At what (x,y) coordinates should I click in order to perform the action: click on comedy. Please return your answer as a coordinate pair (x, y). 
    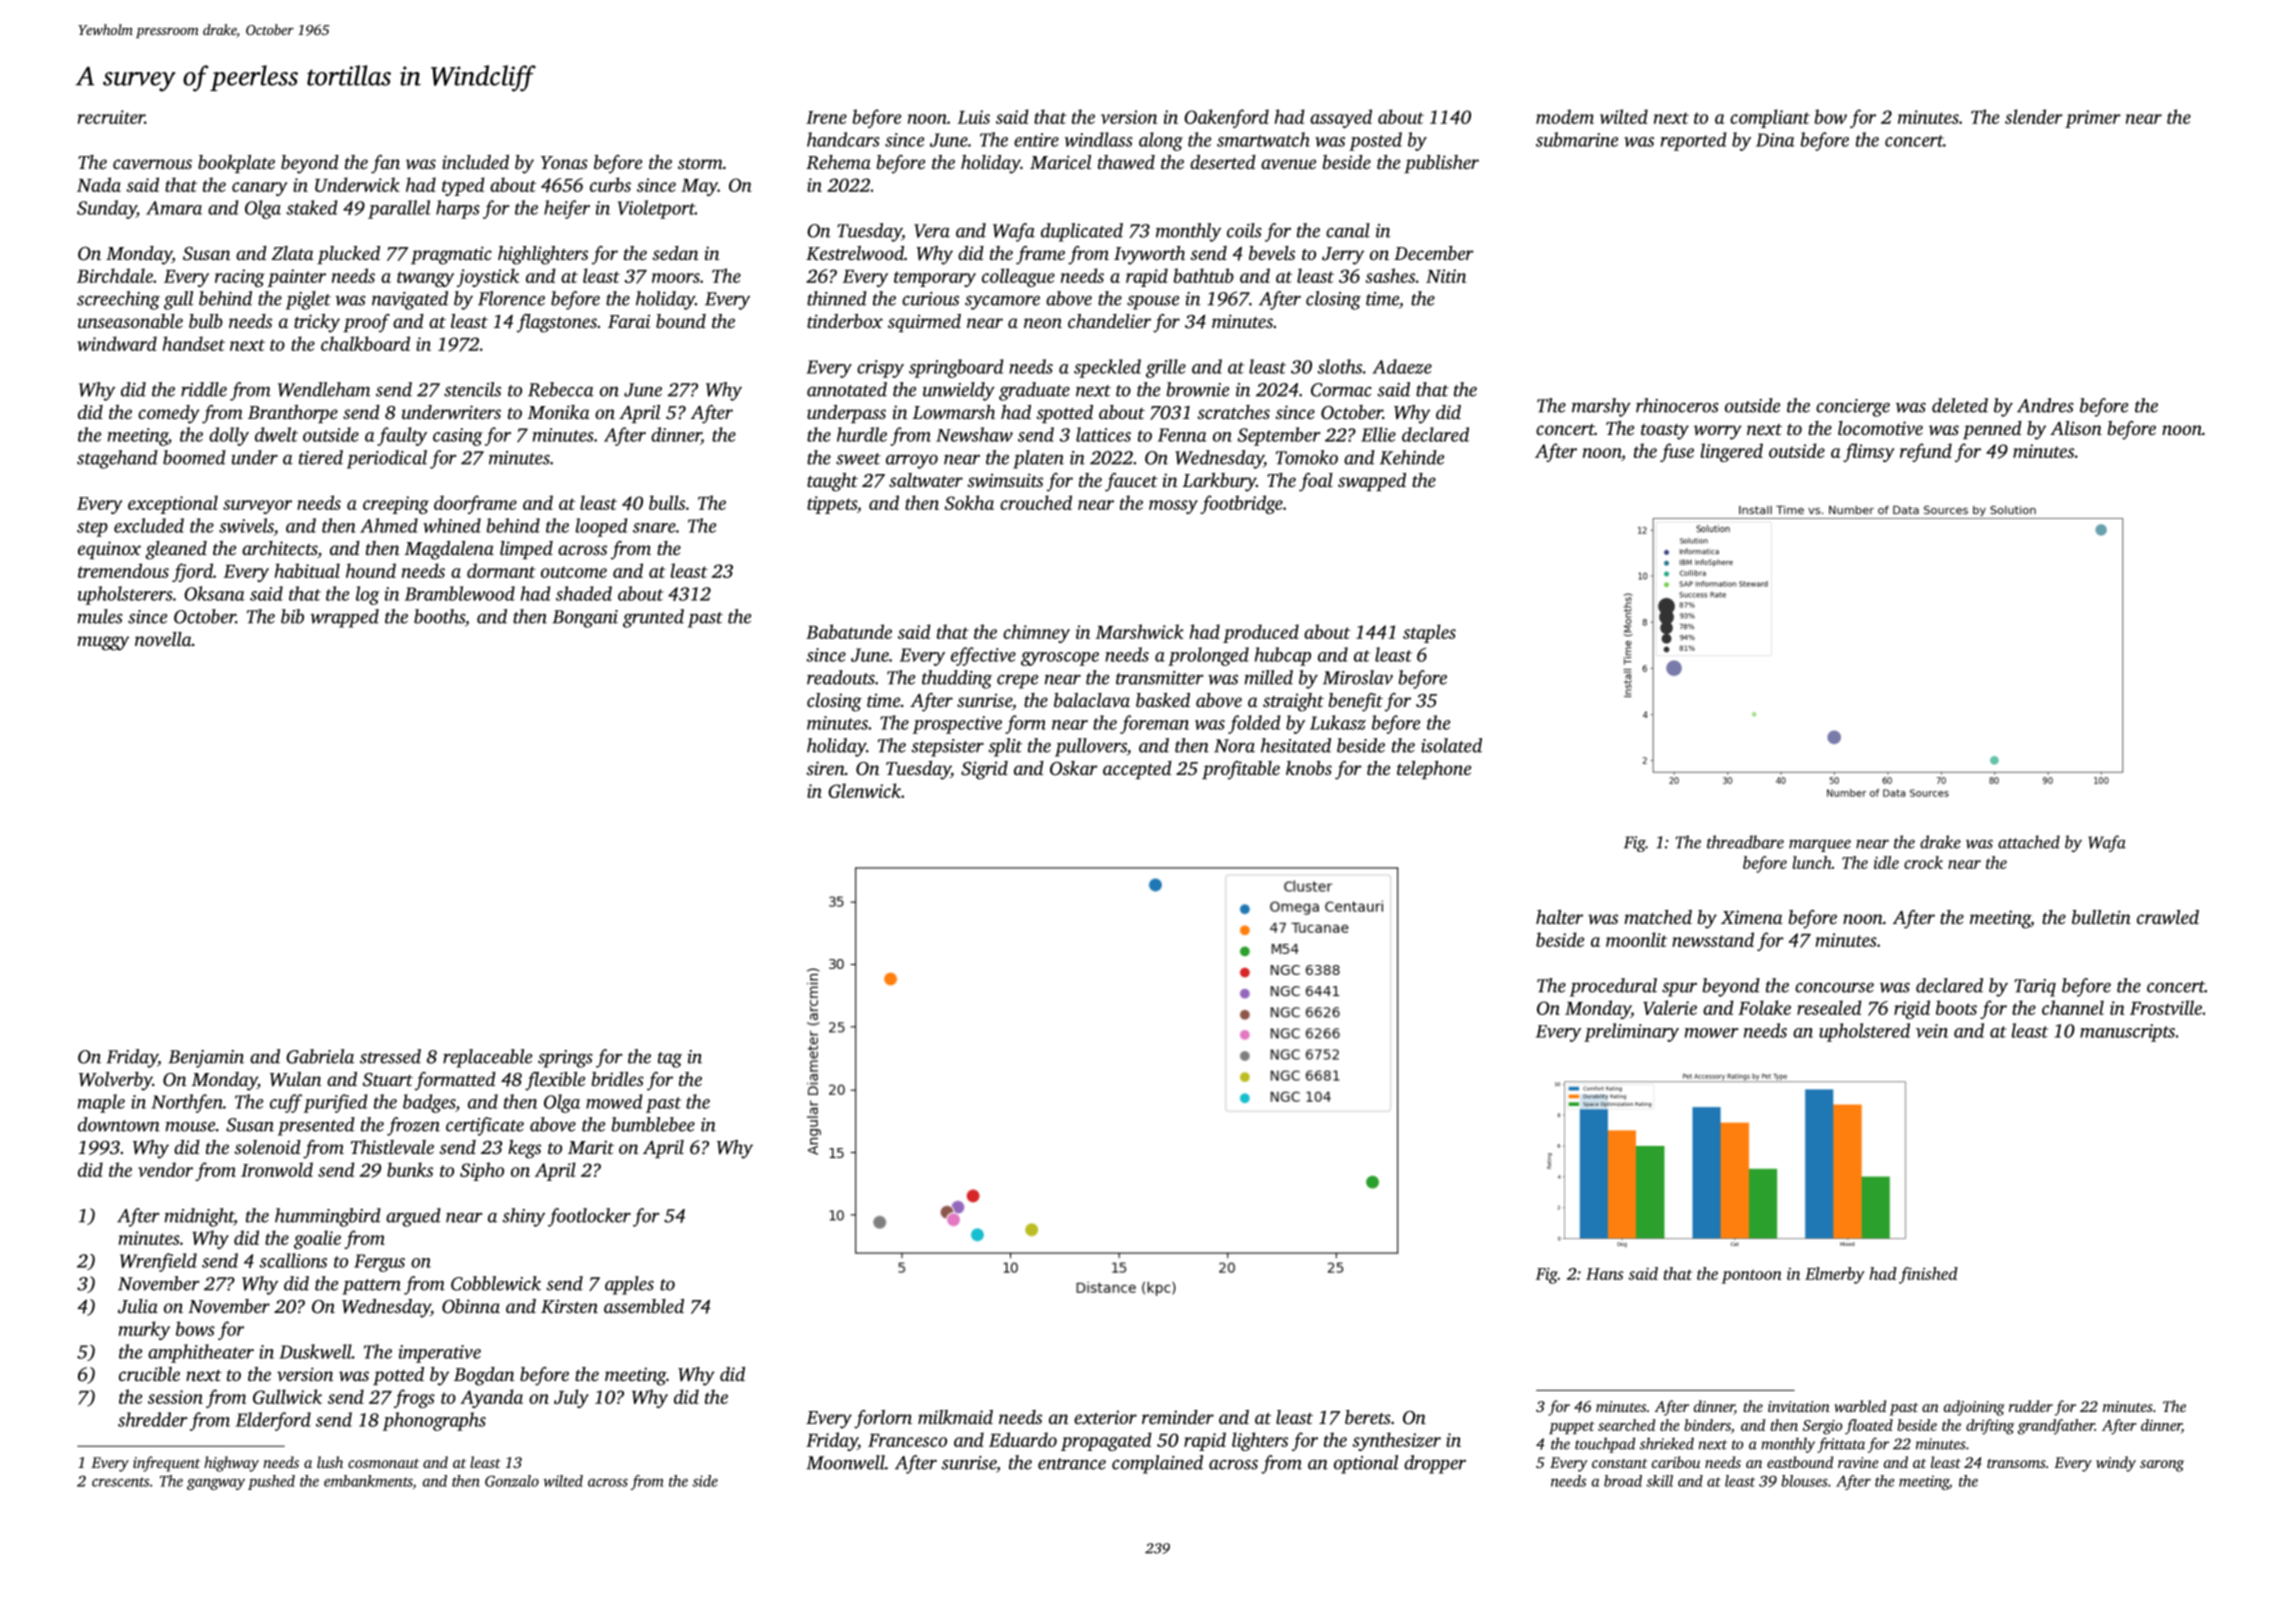
    Looking at the image, I should click on (169, 414).
